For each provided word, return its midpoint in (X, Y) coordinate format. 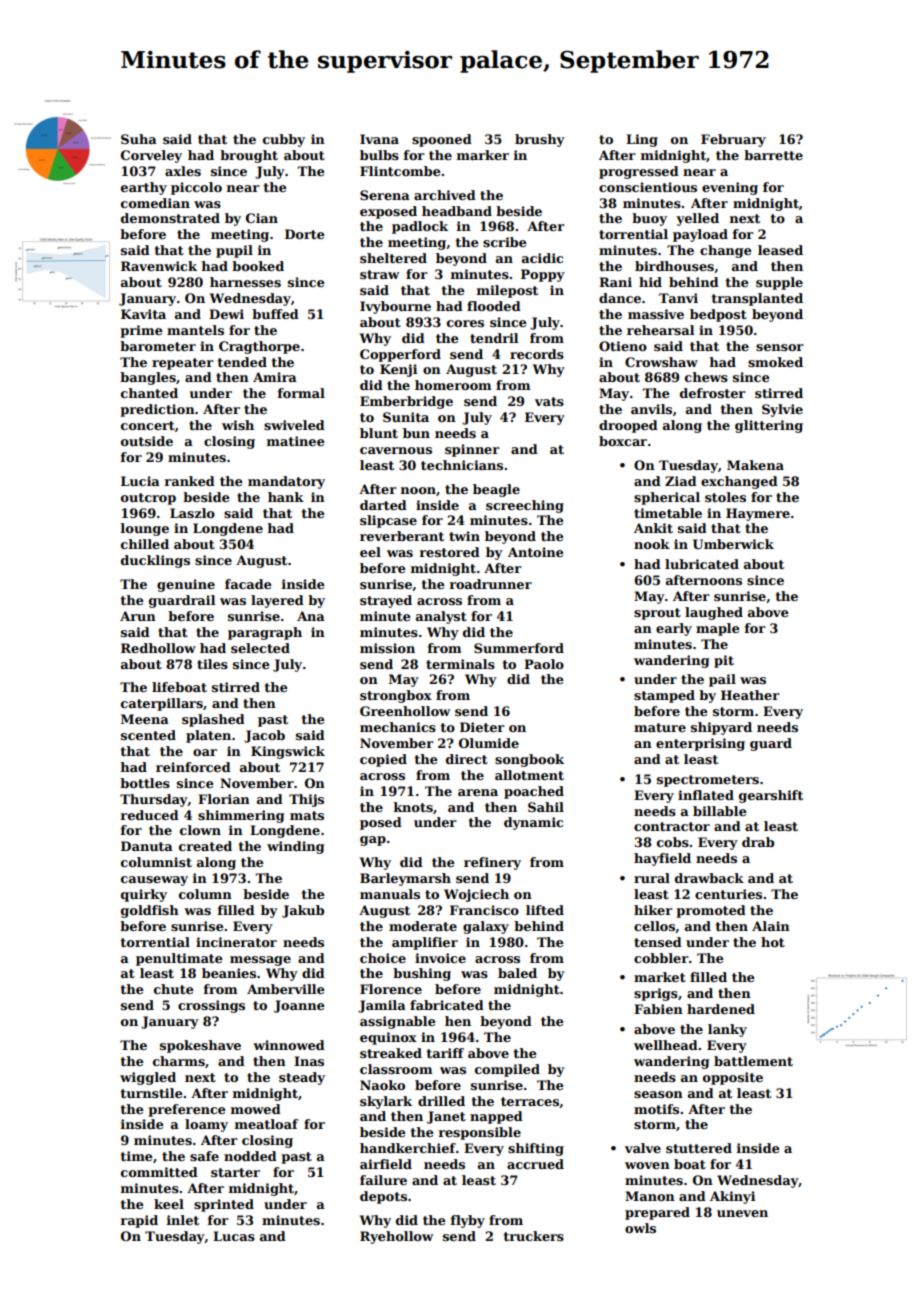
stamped (664, 696)
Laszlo (192, 513)
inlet (183, 1220)
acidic (542, 258)
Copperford (400, 355)
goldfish (150, 911)
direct (467, 759)
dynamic (533, 823)
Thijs (306, 800)
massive (656, 314)
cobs (673, 842)
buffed (275, 314)
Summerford (519, 648)
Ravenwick (159, 266)
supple (779, 283)
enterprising (700, 744)
